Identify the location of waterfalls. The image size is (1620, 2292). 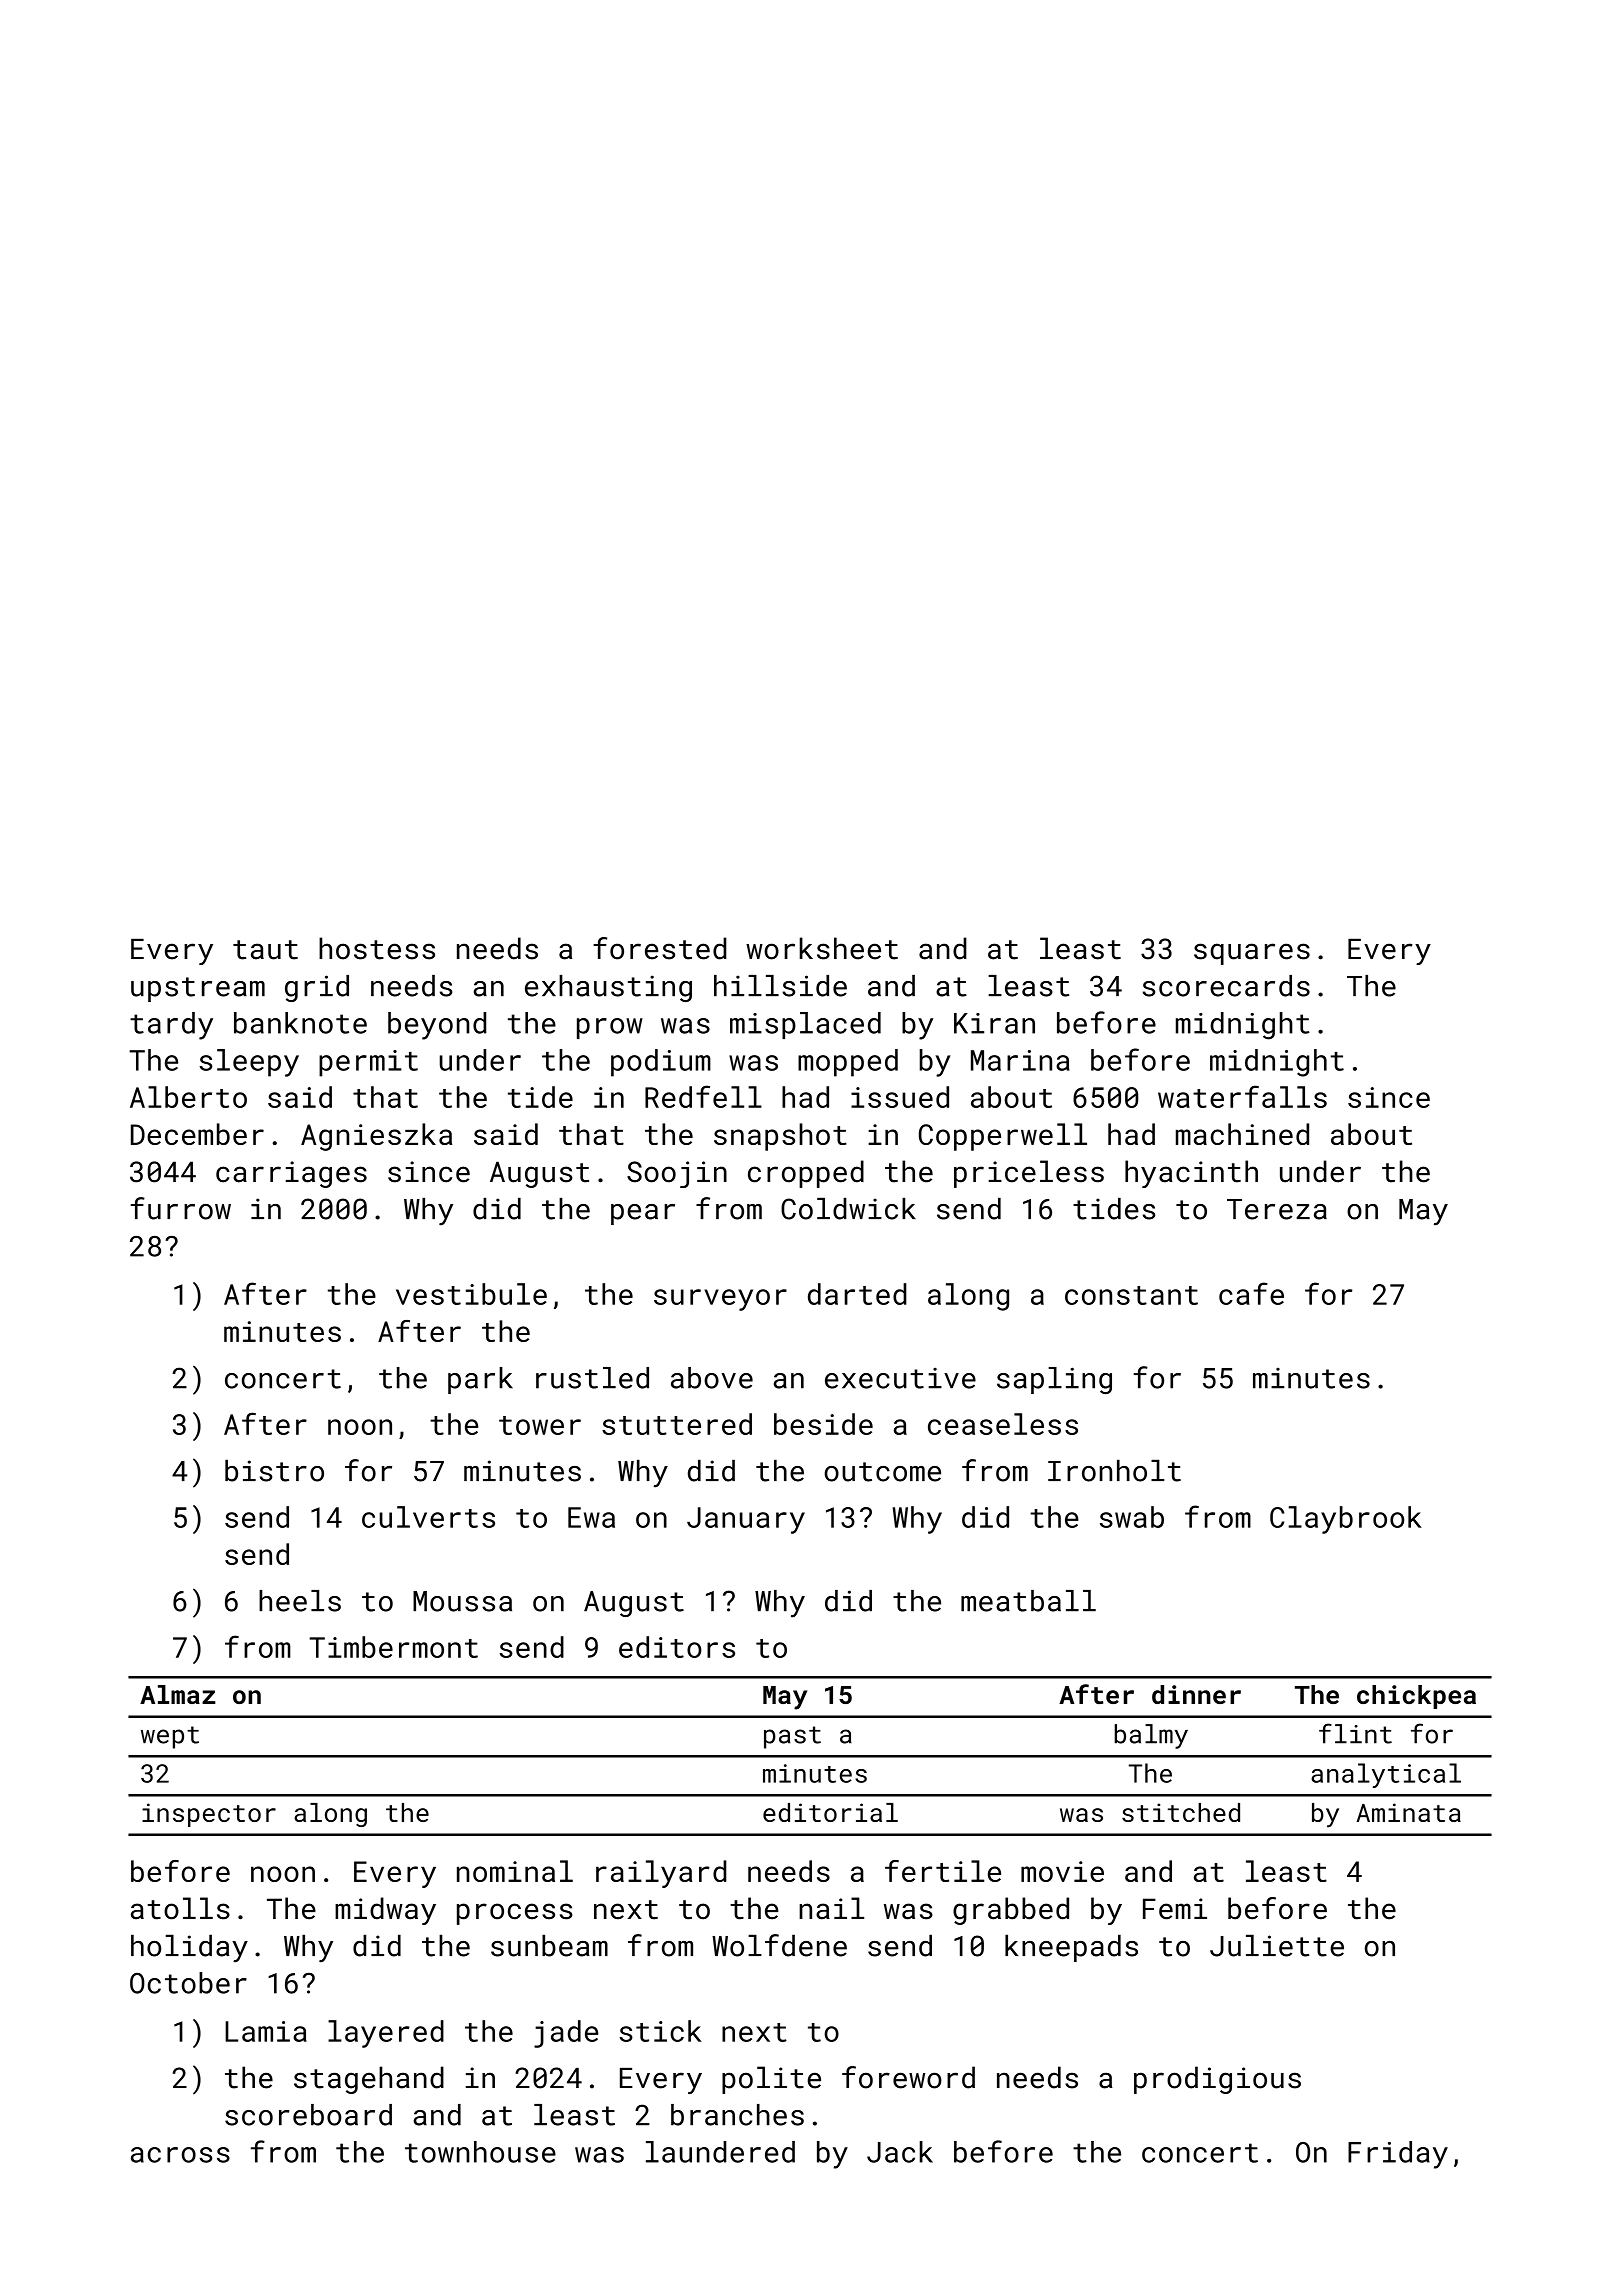
(1242, 1096).
